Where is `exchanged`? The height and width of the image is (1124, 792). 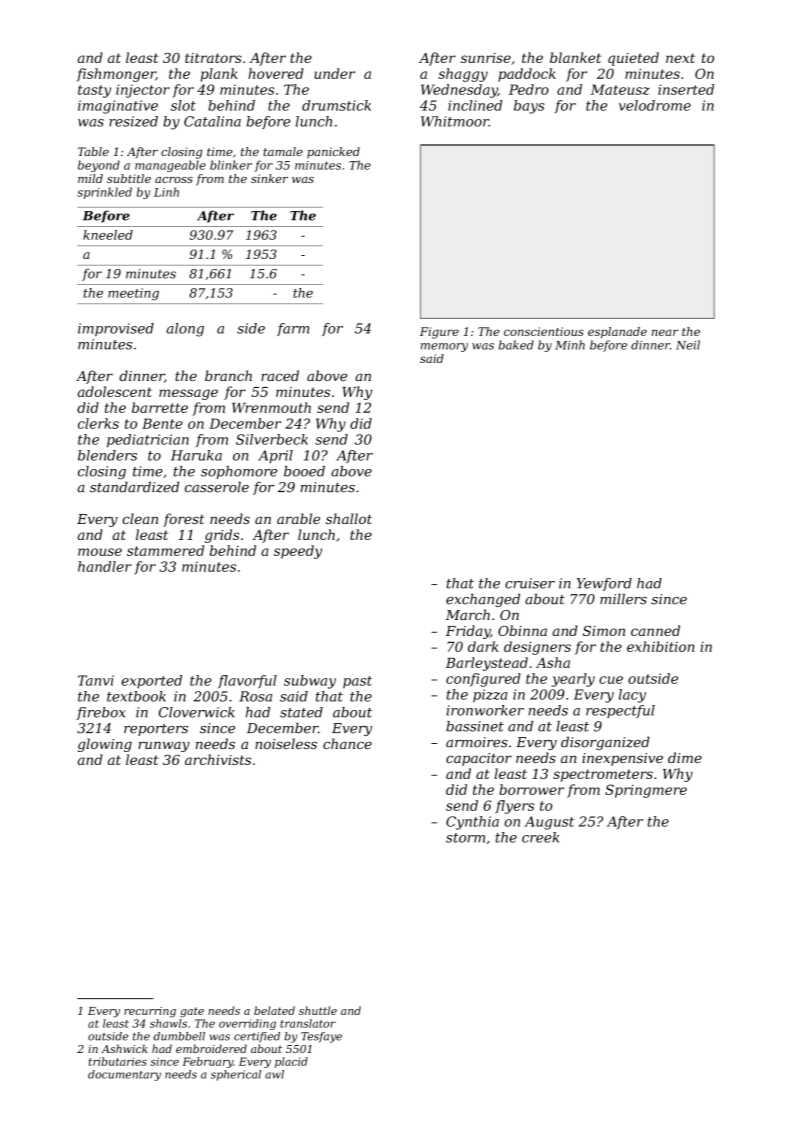
exchanged is located at coordinates (483, 600).
